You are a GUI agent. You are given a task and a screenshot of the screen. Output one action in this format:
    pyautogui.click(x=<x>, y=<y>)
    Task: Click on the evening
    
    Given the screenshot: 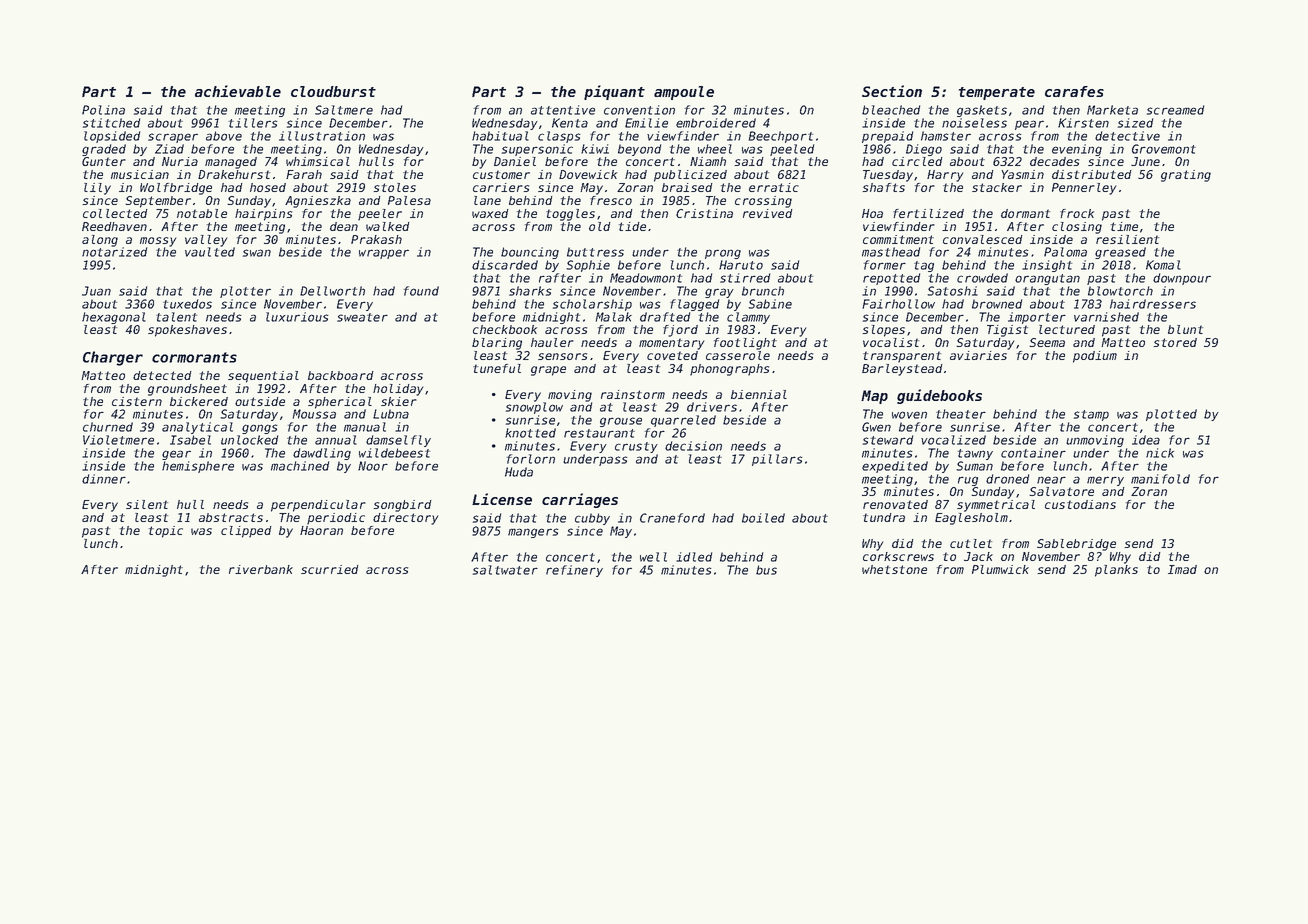 What is the action you would take?
    pyautogui.click(x=1077, y=150)
